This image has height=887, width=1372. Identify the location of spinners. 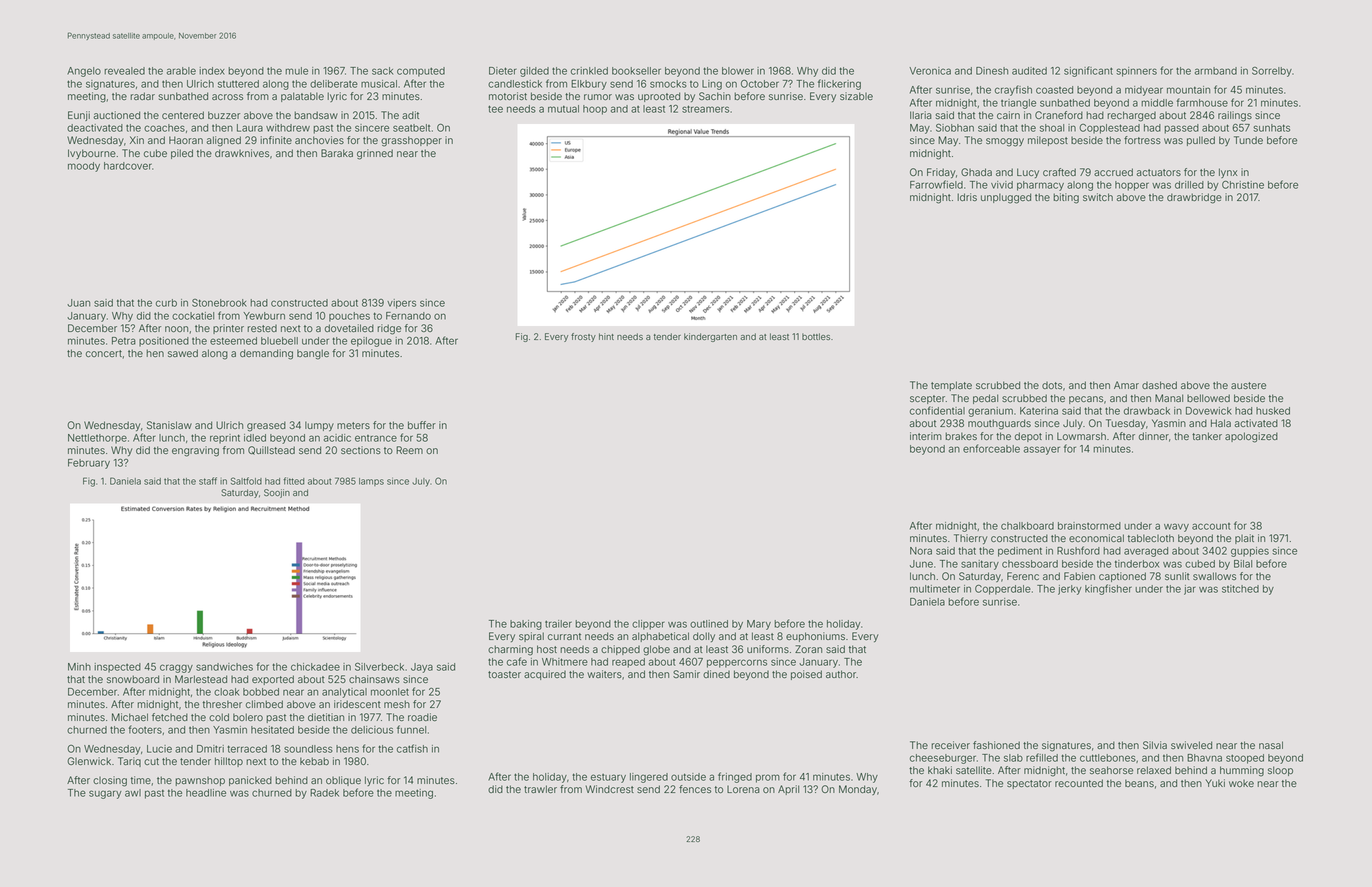
(1136, 72).
